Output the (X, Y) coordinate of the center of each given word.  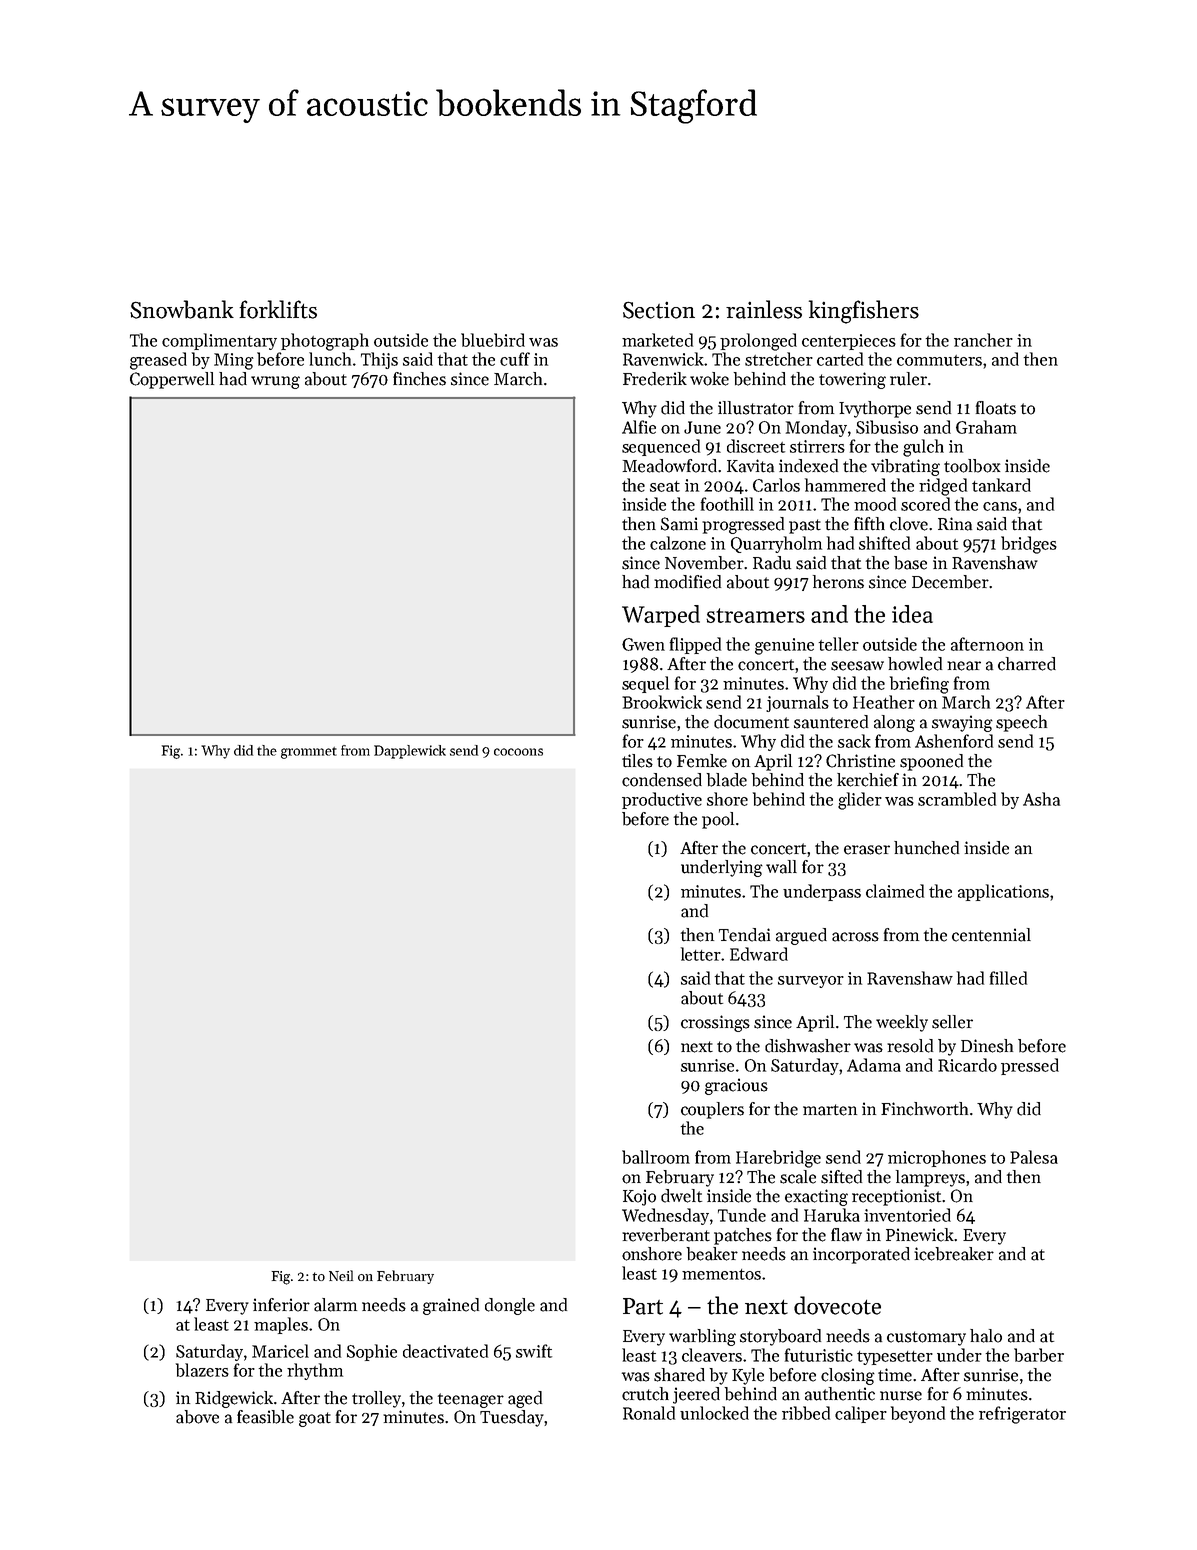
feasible (265, 1417)
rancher (983, 340)
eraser (867, 850)
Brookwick (662, 702)
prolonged (758, 342)
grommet (309, 753)
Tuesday (512, 1418)
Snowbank (182, 309)
